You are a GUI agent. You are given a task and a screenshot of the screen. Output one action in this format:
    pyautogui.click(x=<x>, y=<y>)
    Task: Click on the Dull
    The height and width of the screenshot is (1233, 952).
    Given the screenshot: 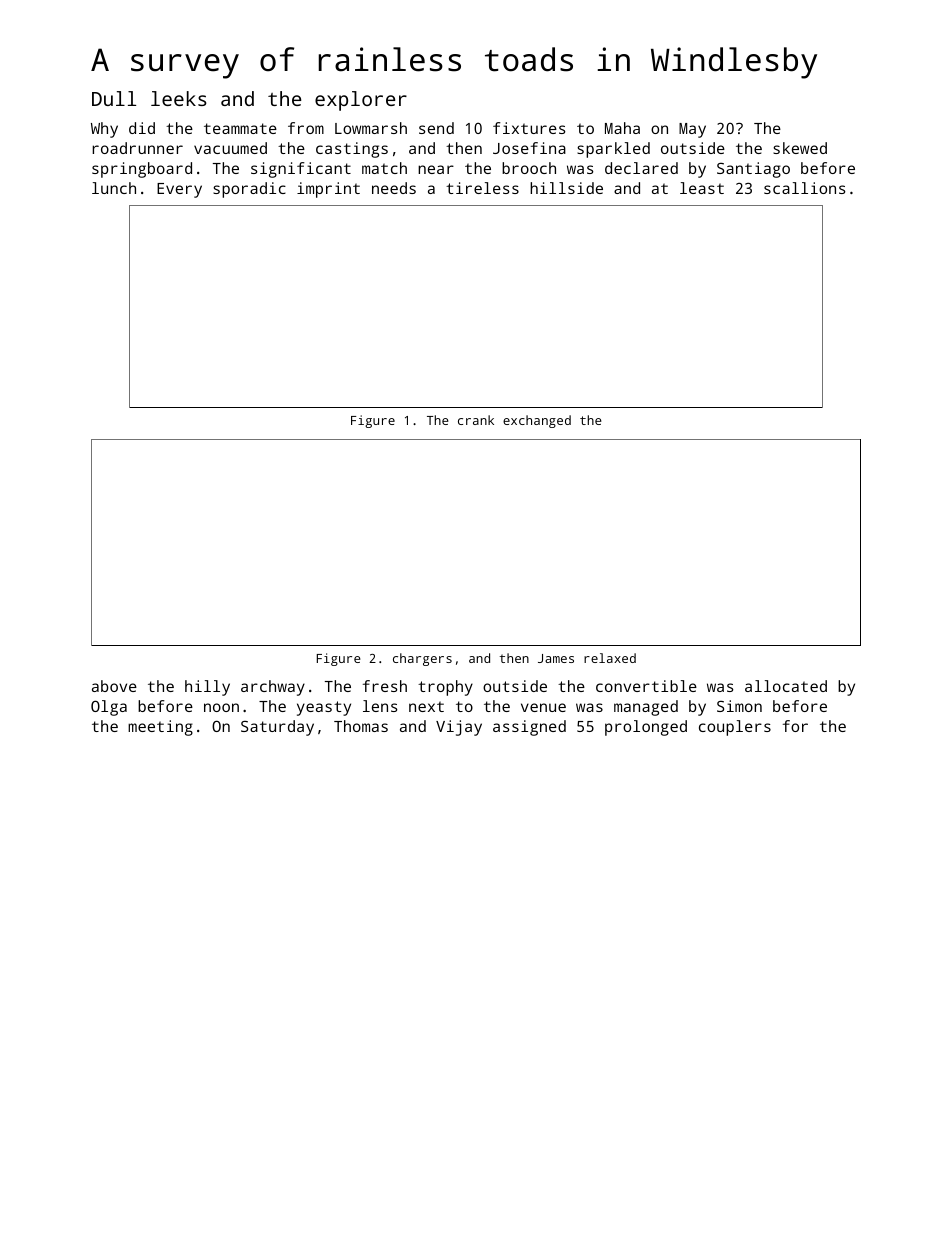 What is the action you would take?
    pyautogui.click(x=114, y=98)
